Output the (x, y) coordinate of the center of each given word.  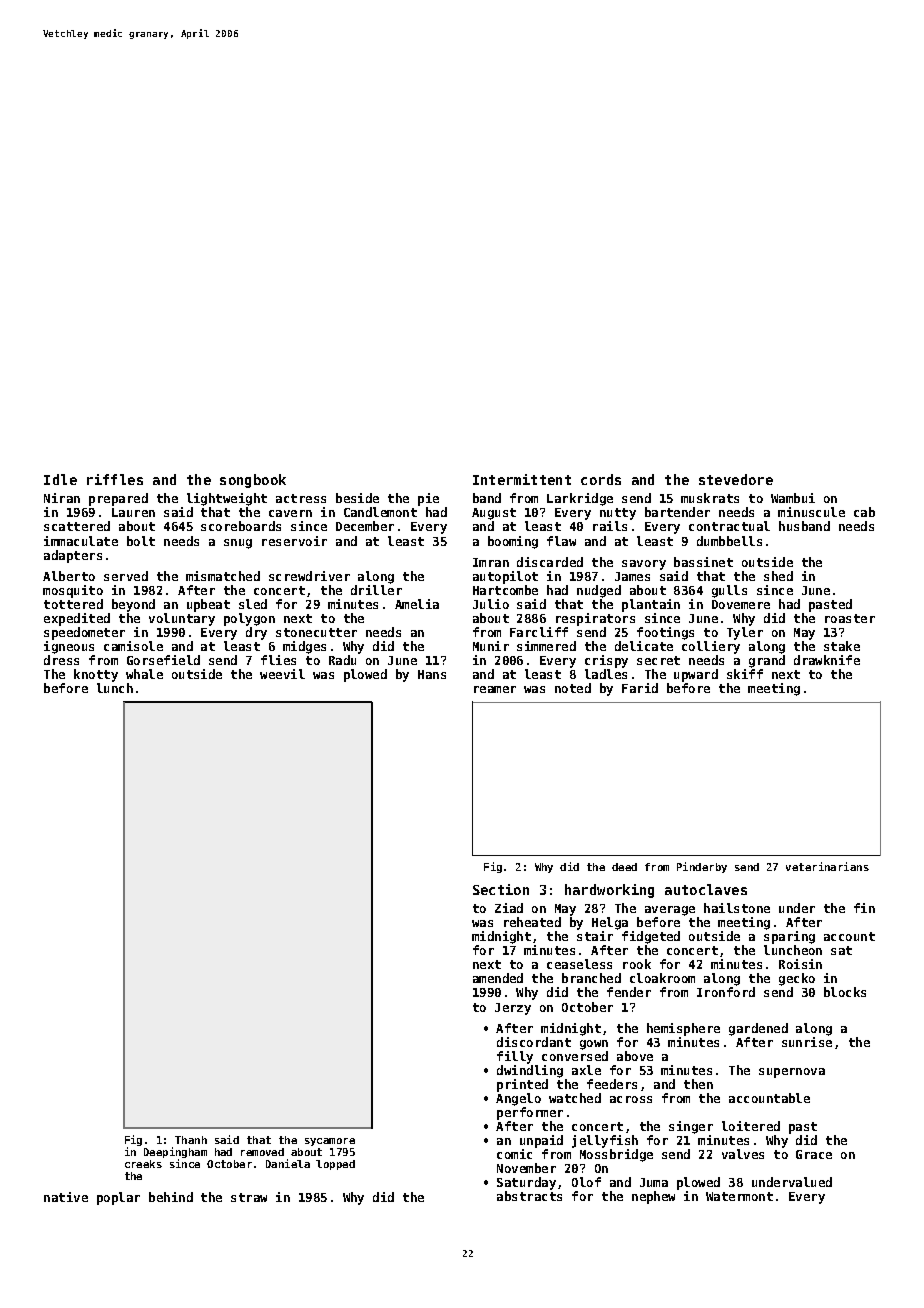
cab (864, 512)
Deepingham (175, 1152)
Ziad (509, 908)
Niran (62, 498)
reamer (495, 689)
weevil (282, 674)
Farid (640, 688)
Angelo (518, 1099)
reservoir (294, 541)
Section (501, 889)
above (635, 1056)
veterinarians (827, 866)
